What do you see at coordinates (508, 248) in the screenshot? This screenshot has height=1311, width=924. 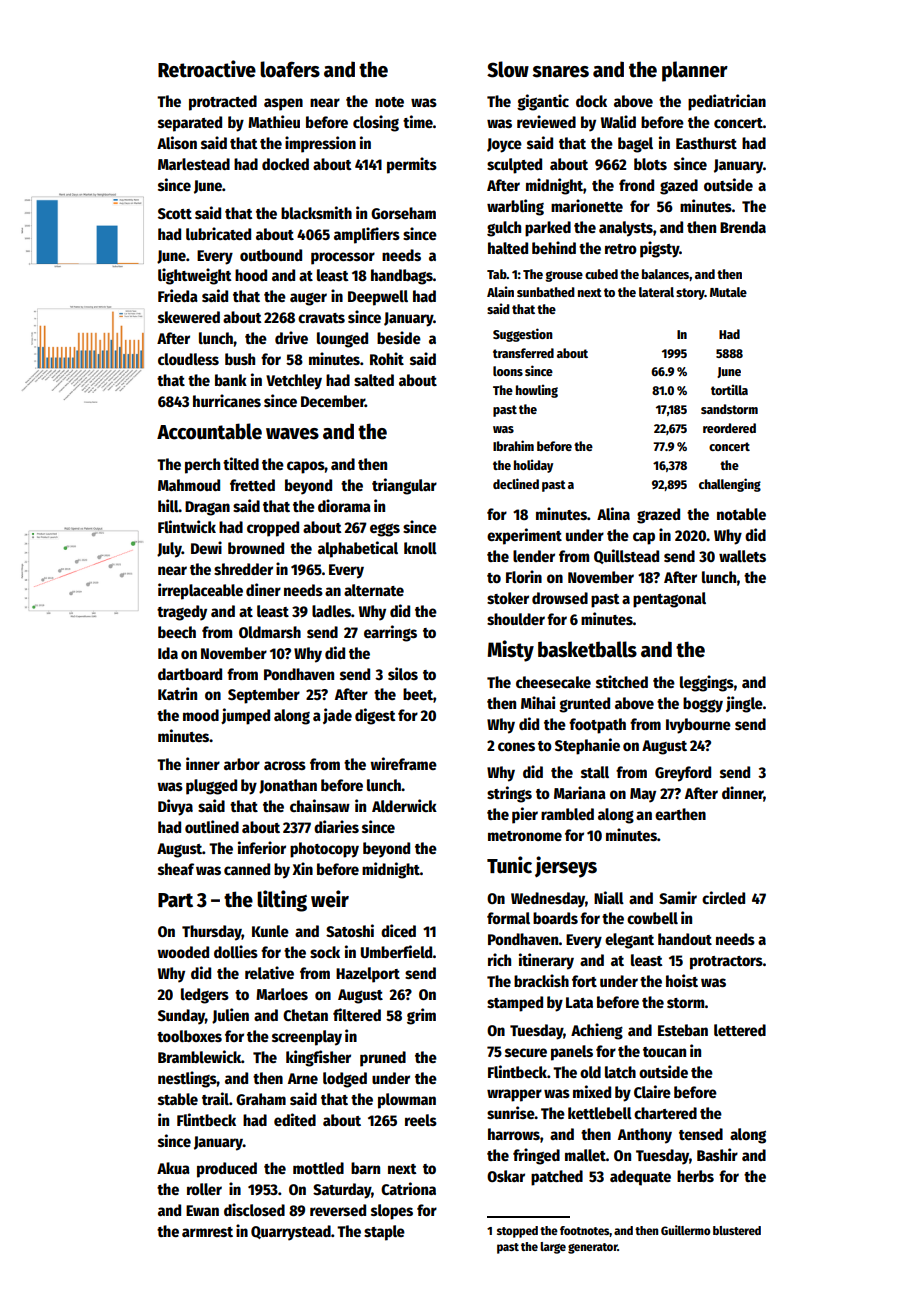 I see `halted` at bounding box center [508, 248].
